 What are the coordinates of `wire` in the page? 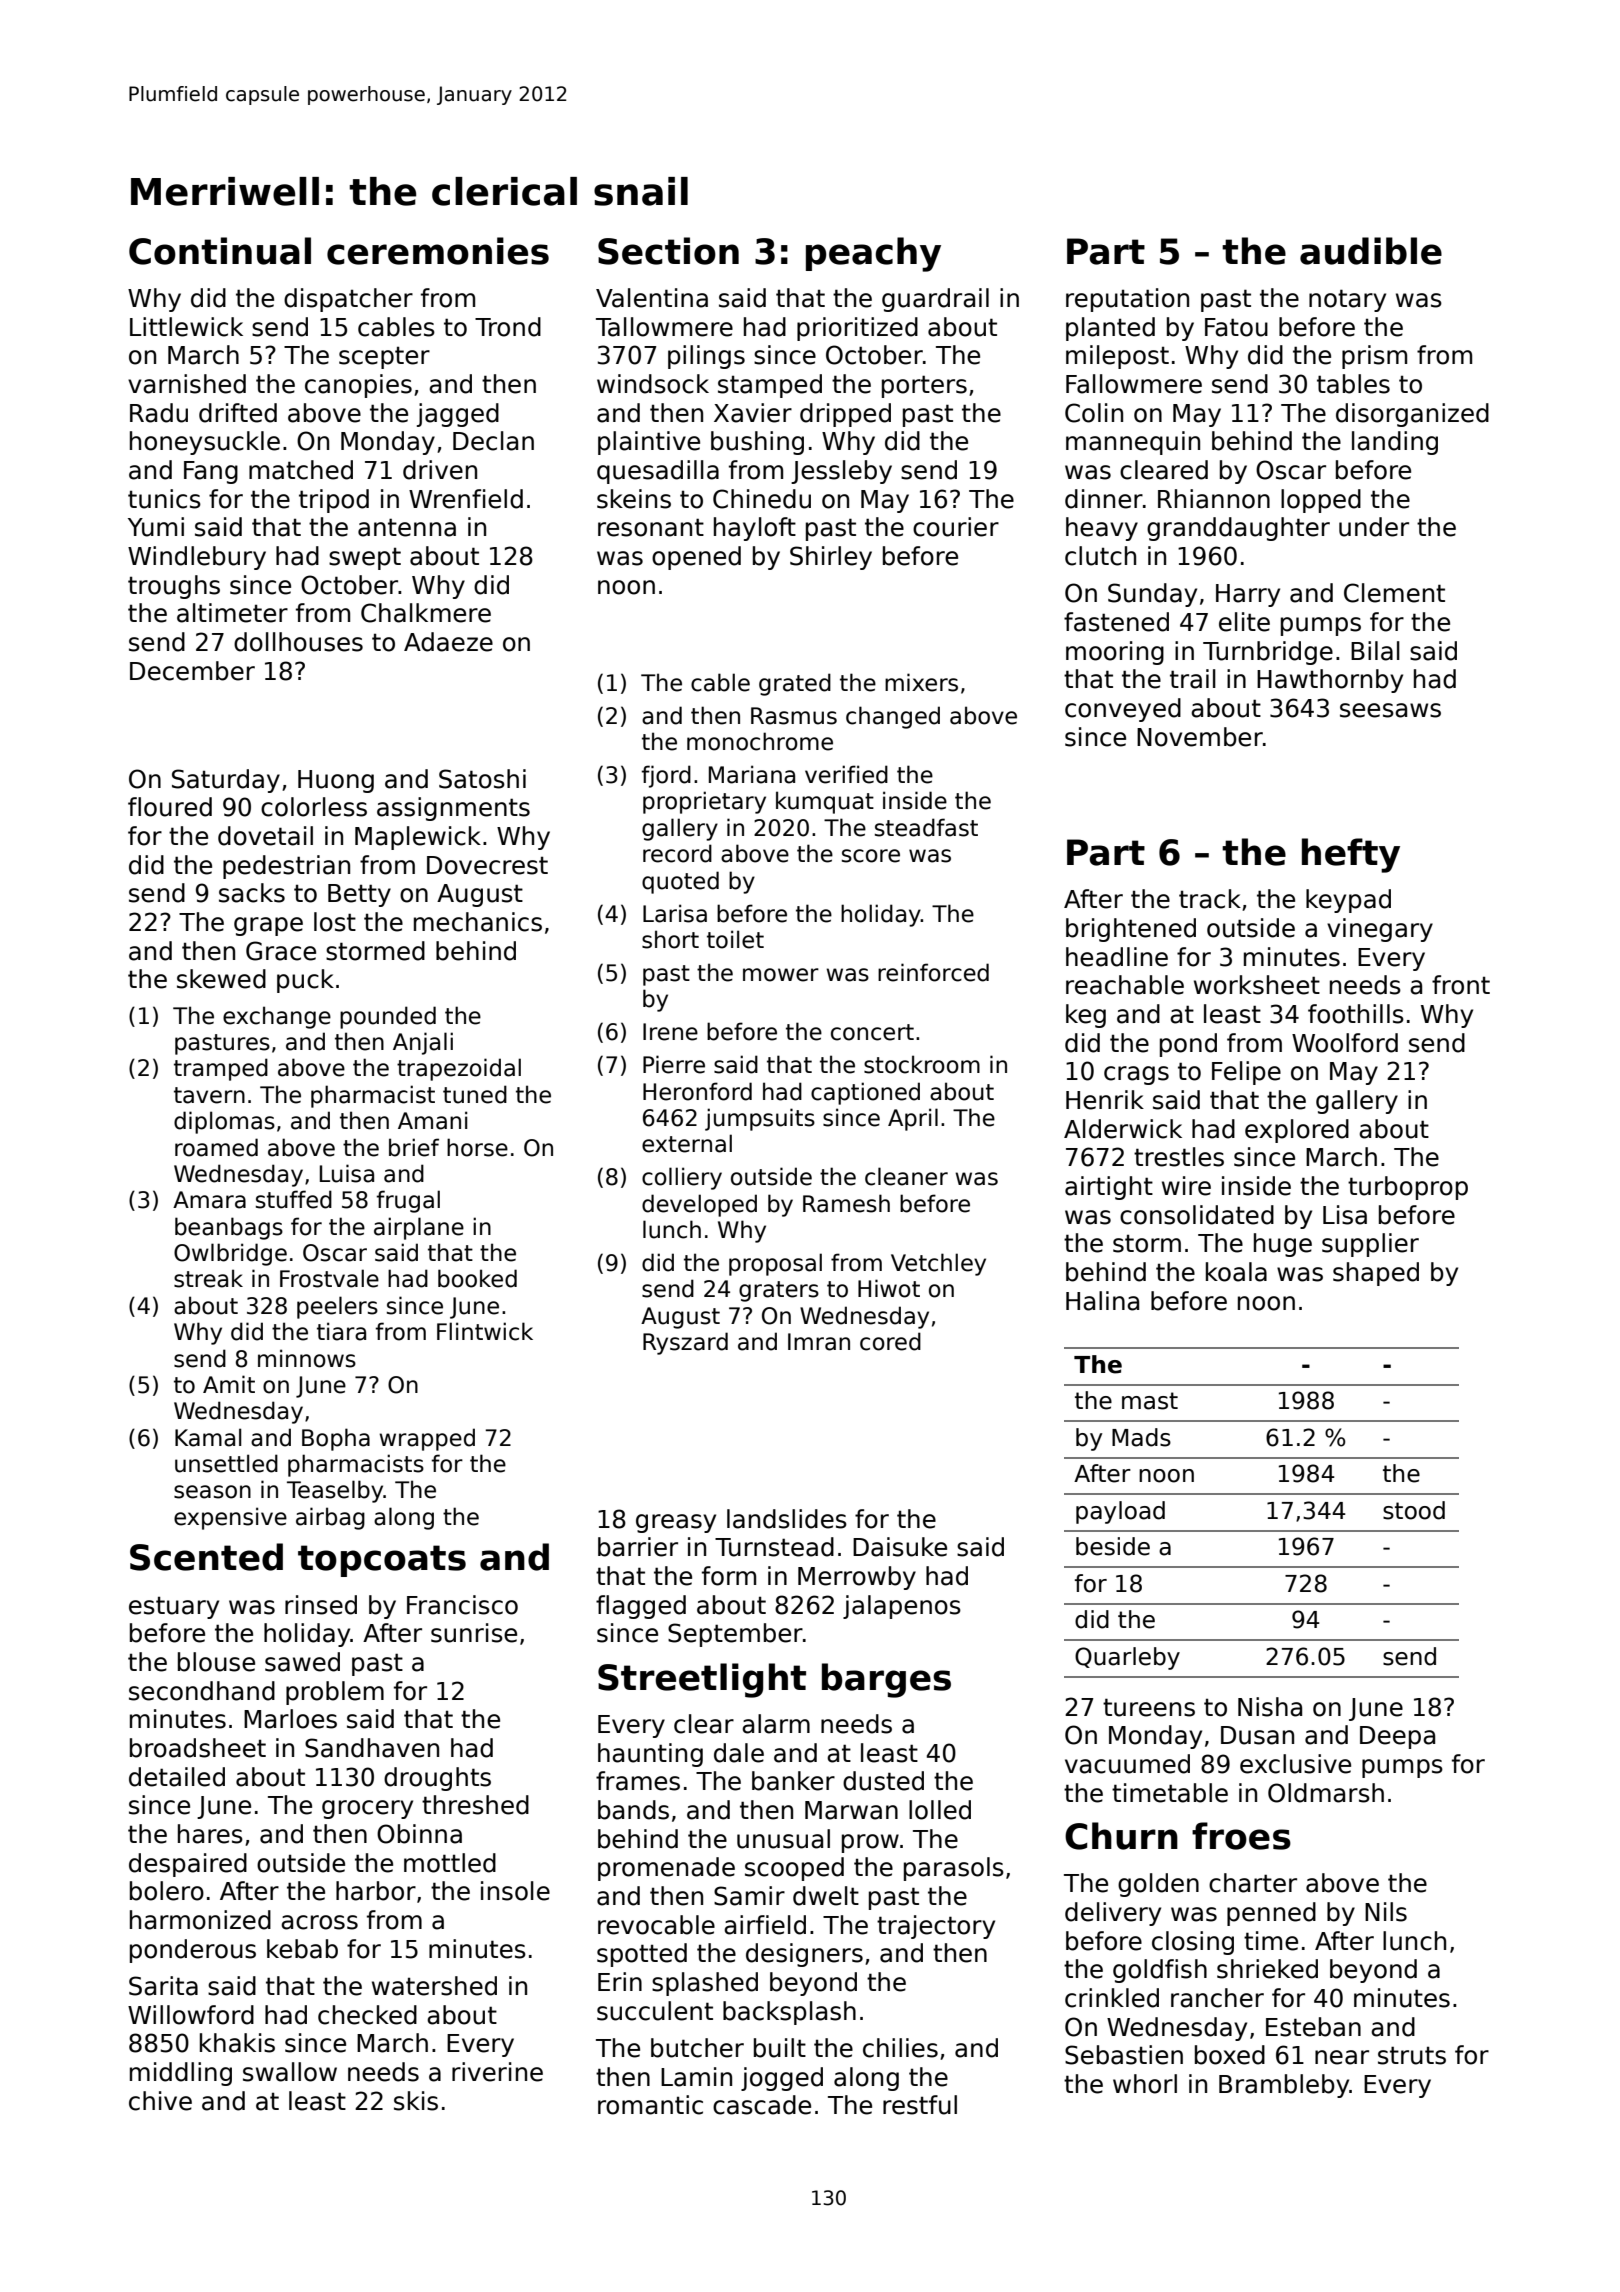 It's located at (1186, 1186).
